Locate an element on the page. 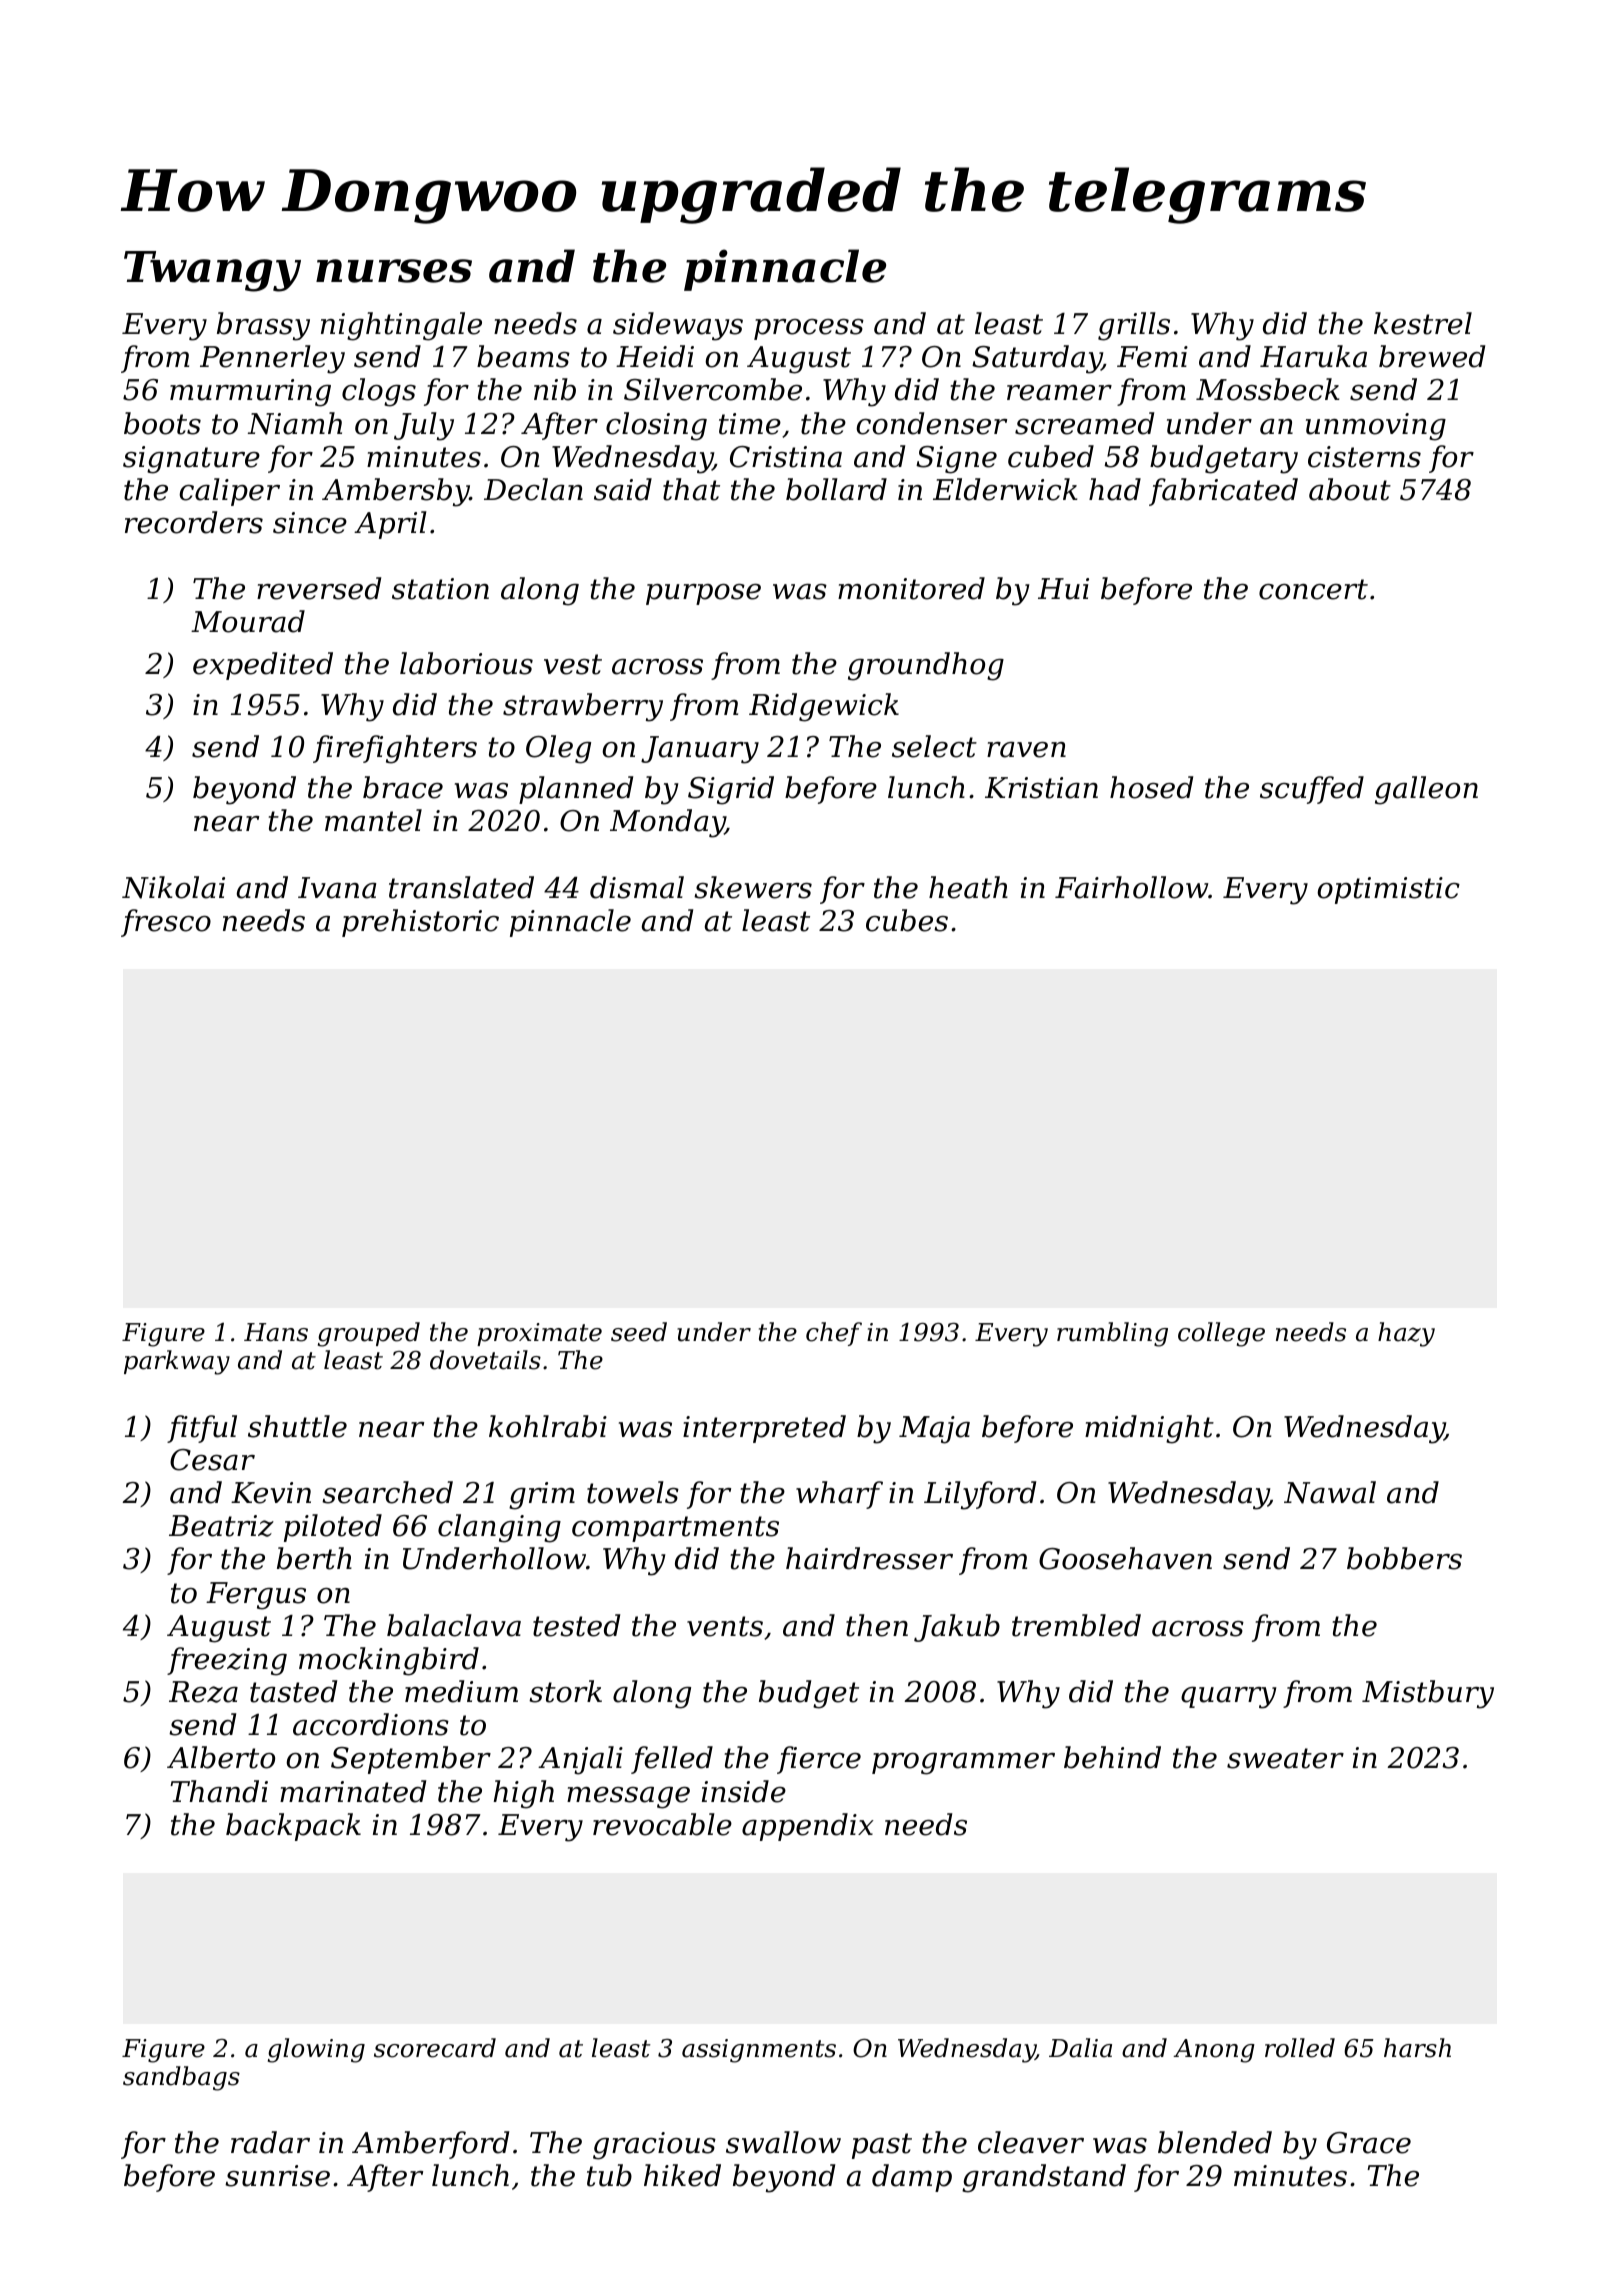 This image has height=2292, width=1620. groundhog is located at coordinates (926, 666).
